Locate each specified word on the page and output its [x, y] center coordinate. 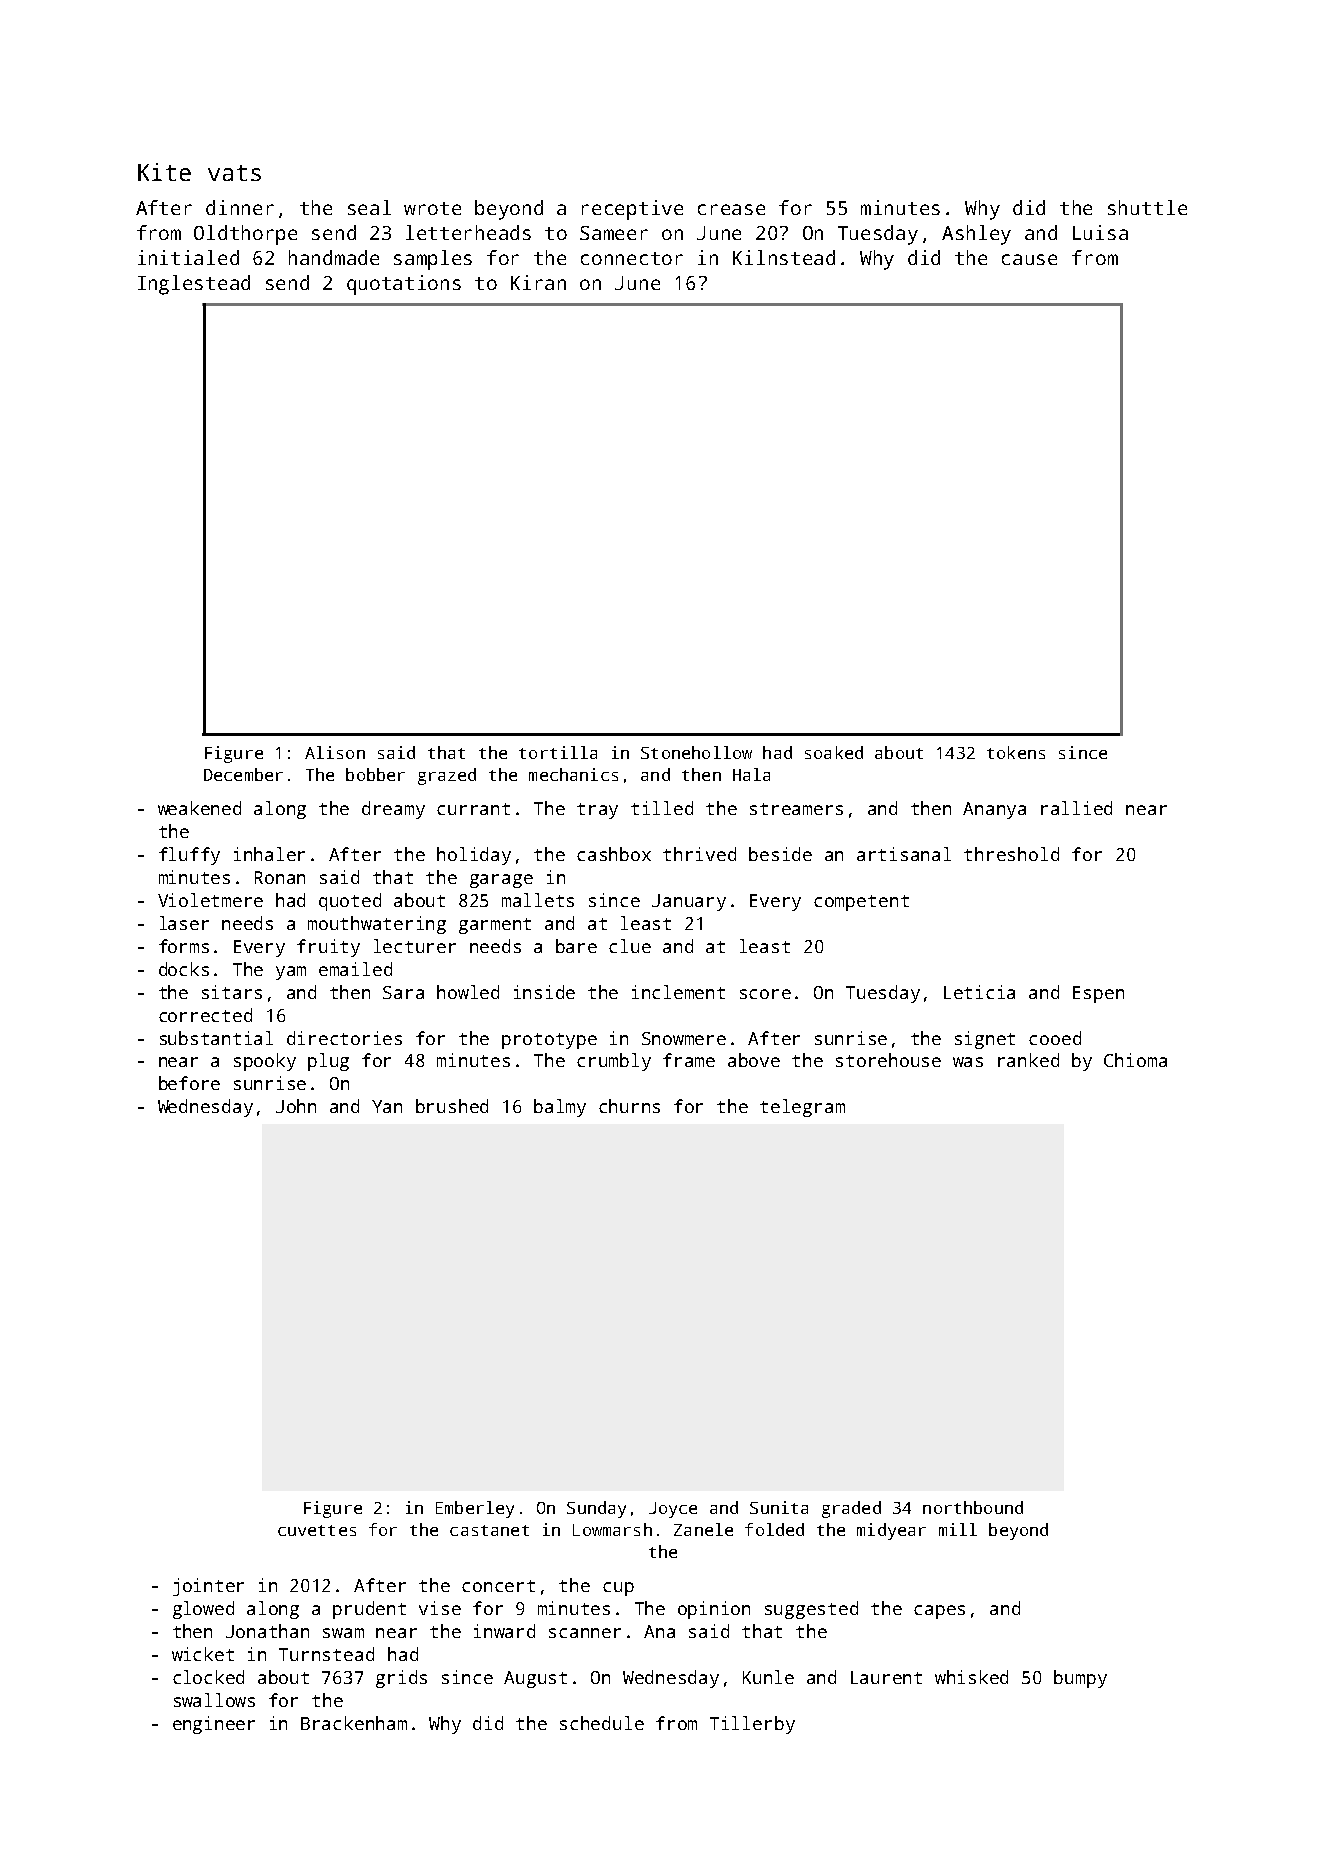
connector [632, 258]
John [296, 1106]
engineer [214, 1725]
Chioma [1135, 1060]
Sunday [596, 1509]
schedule [602, 1723]
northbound [973, 1507]
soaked [834, 752]
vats [234, 173]
